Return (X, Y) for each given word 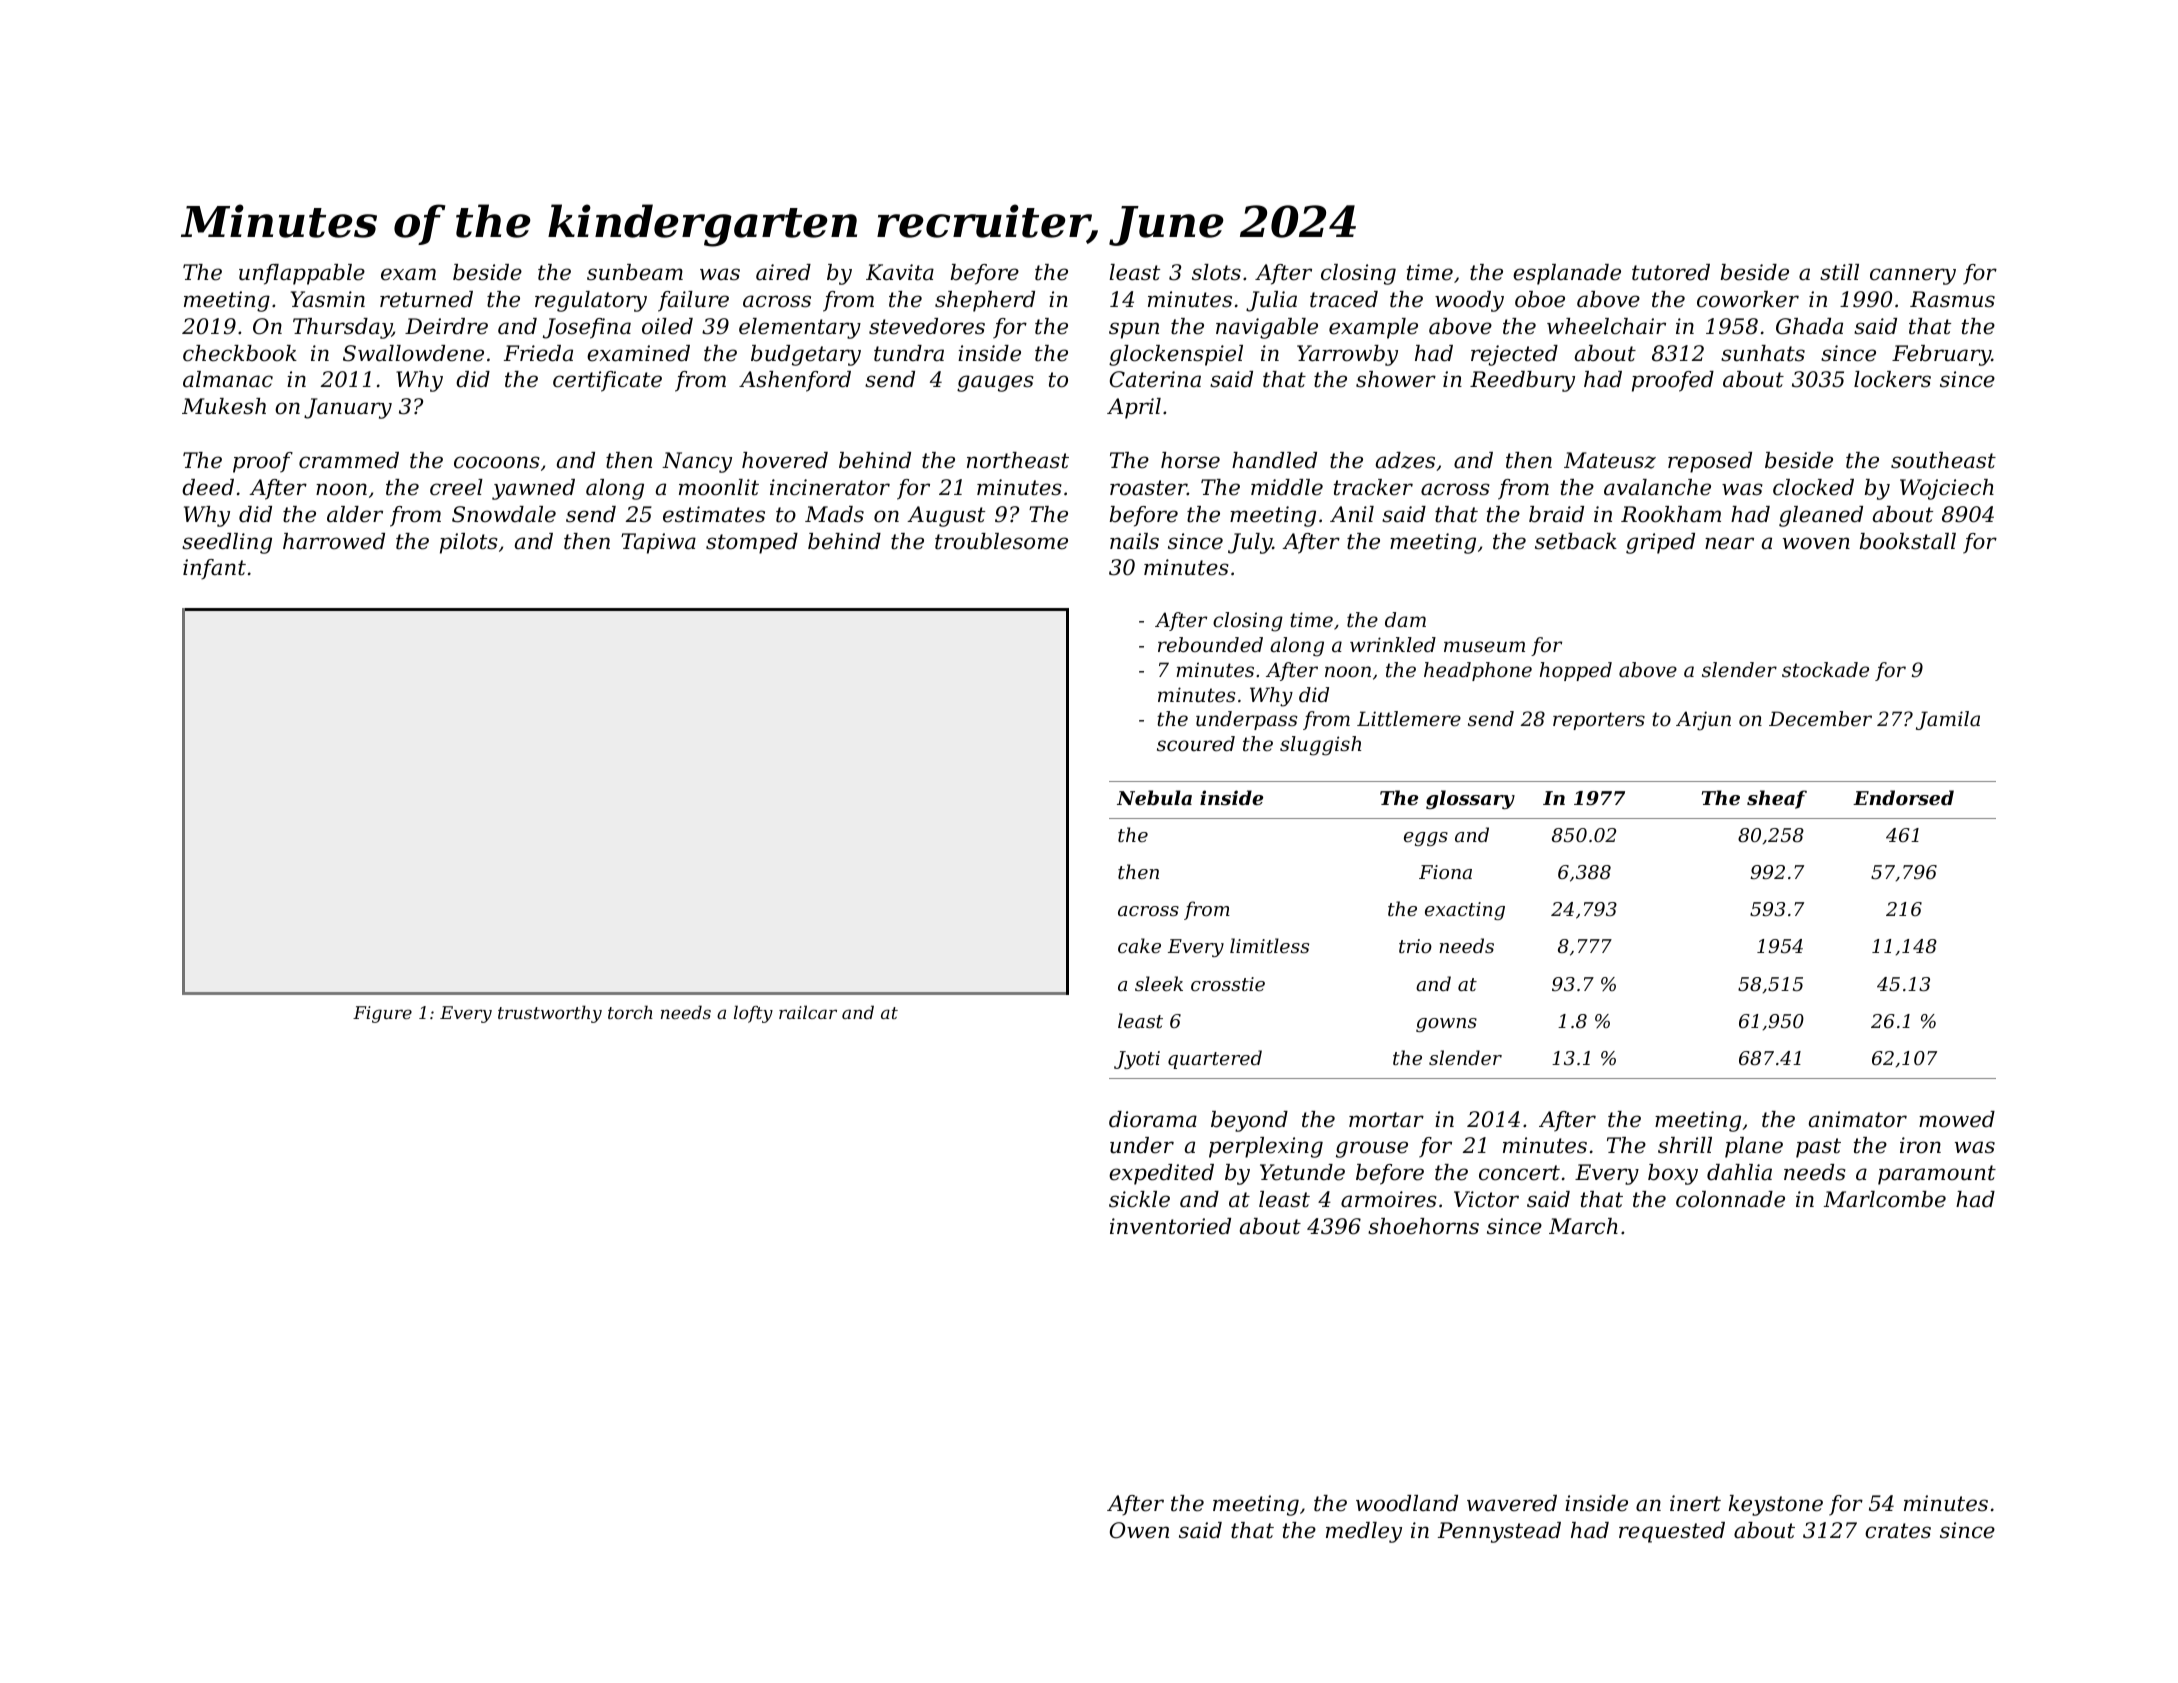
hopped (1576, 671)
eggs (1426, 839)
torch (630, 1012)
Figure (382, 1014)
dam (1405, 620)
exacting (1465, 911)
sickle (1139, 1199)
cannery (1913, 276)
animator (1858, 1119)
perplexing (1266, 1147)
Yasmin (328, 299)
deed (208, 487)
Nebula (1154, 797)
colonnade (1730, 1199)
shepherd (985, 301)
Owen (1139, 1530)
